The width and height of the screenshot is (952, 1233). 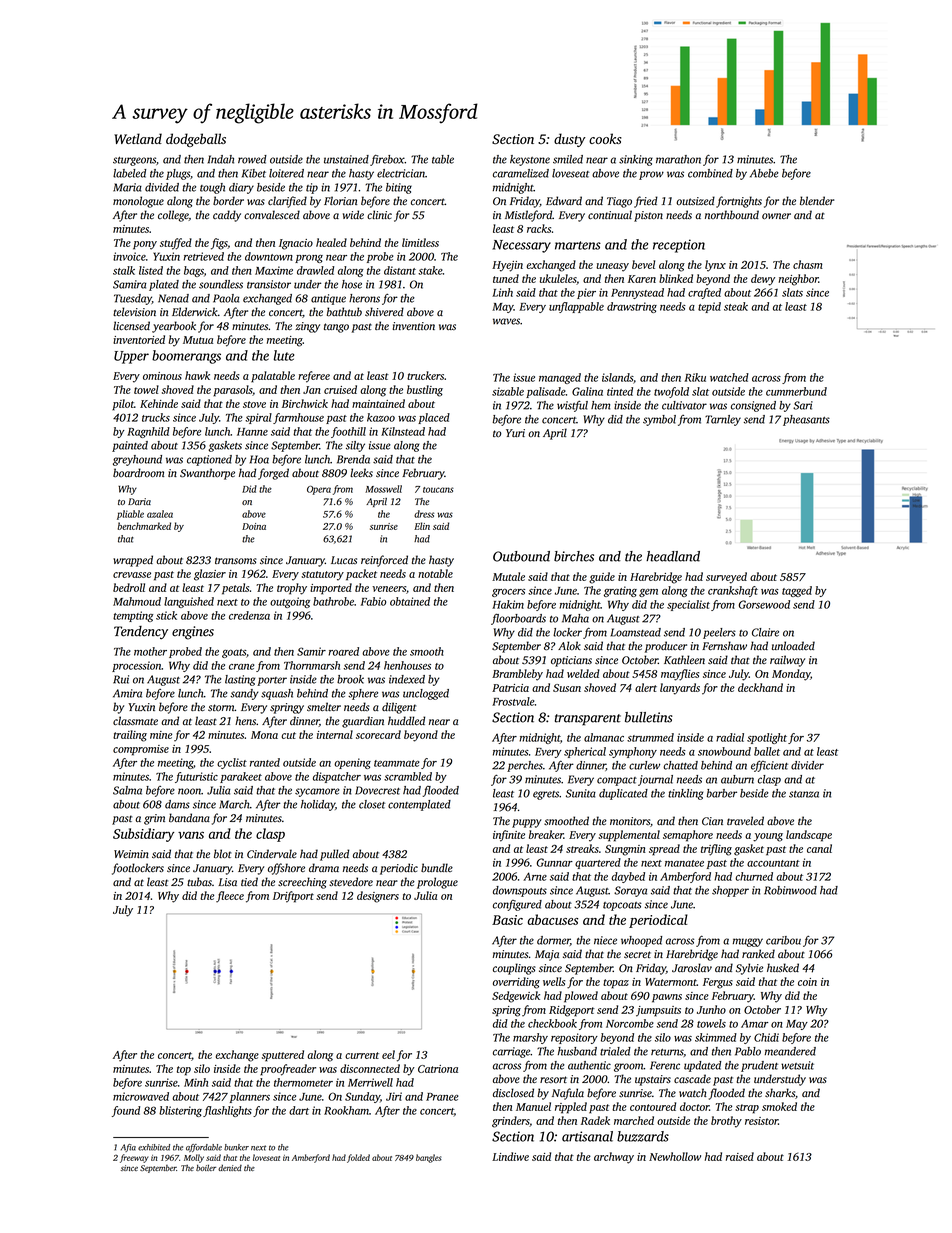 What do you see at coordinates (799, 280) in the screenshot?
I see `neighbor` at bounding box center [799, 280].
